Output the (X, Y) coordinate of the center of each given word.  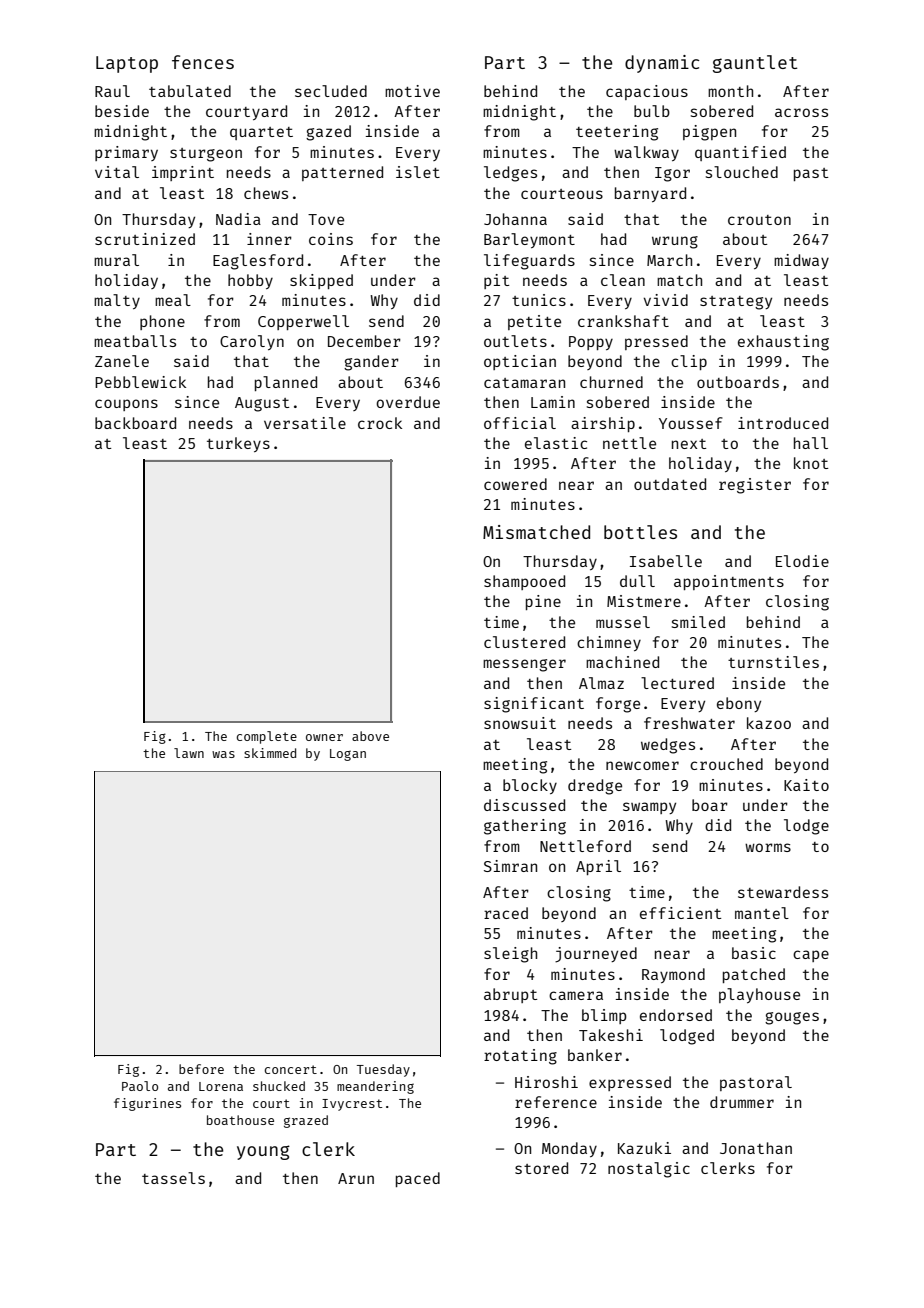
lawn (189, 753)
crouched (726, 764)
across (801, 112)
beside (122, 111)
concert (291, 1069)
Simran (510, 866)
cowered (515, 484)
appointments (729, 582)
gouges (792, 1018)
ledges (510, 174)
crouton (759, 220)
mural (116, 260)
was (223, 754)
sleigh (510, 955)
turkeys (238, 444)
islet (418, 172)
